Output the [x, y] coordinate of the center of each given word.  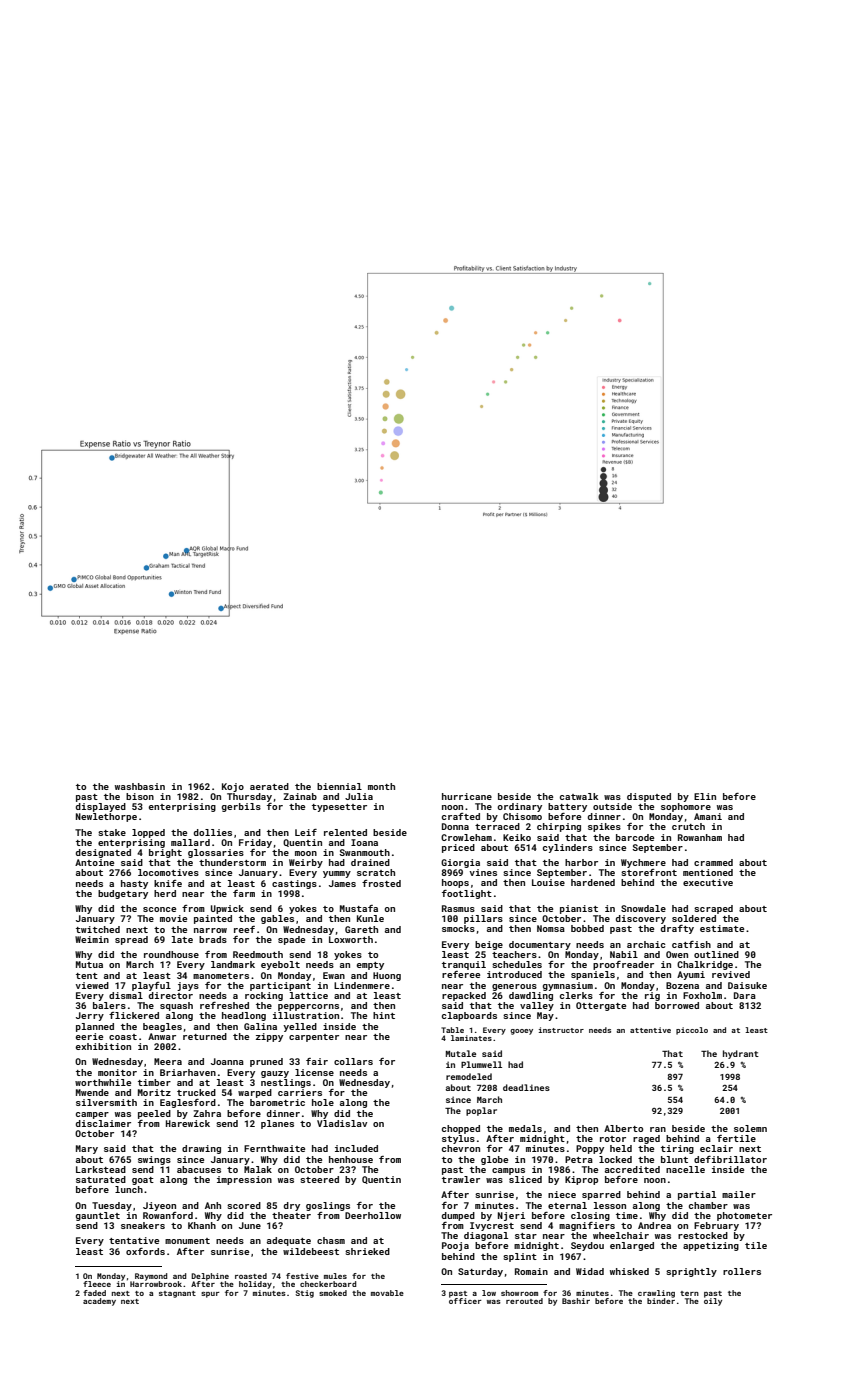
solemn [750, 1128]
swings [154, 1160]
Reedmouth [258, 954]
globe [494, 1160]
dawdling [531, 996]
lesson [610, 1205]
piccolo [692, 1031]
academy [99, 1302]
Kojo [233, 787]
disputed [649, 797]
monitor [117, 1072]
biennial [339, 786]
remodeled [469, 1076]
